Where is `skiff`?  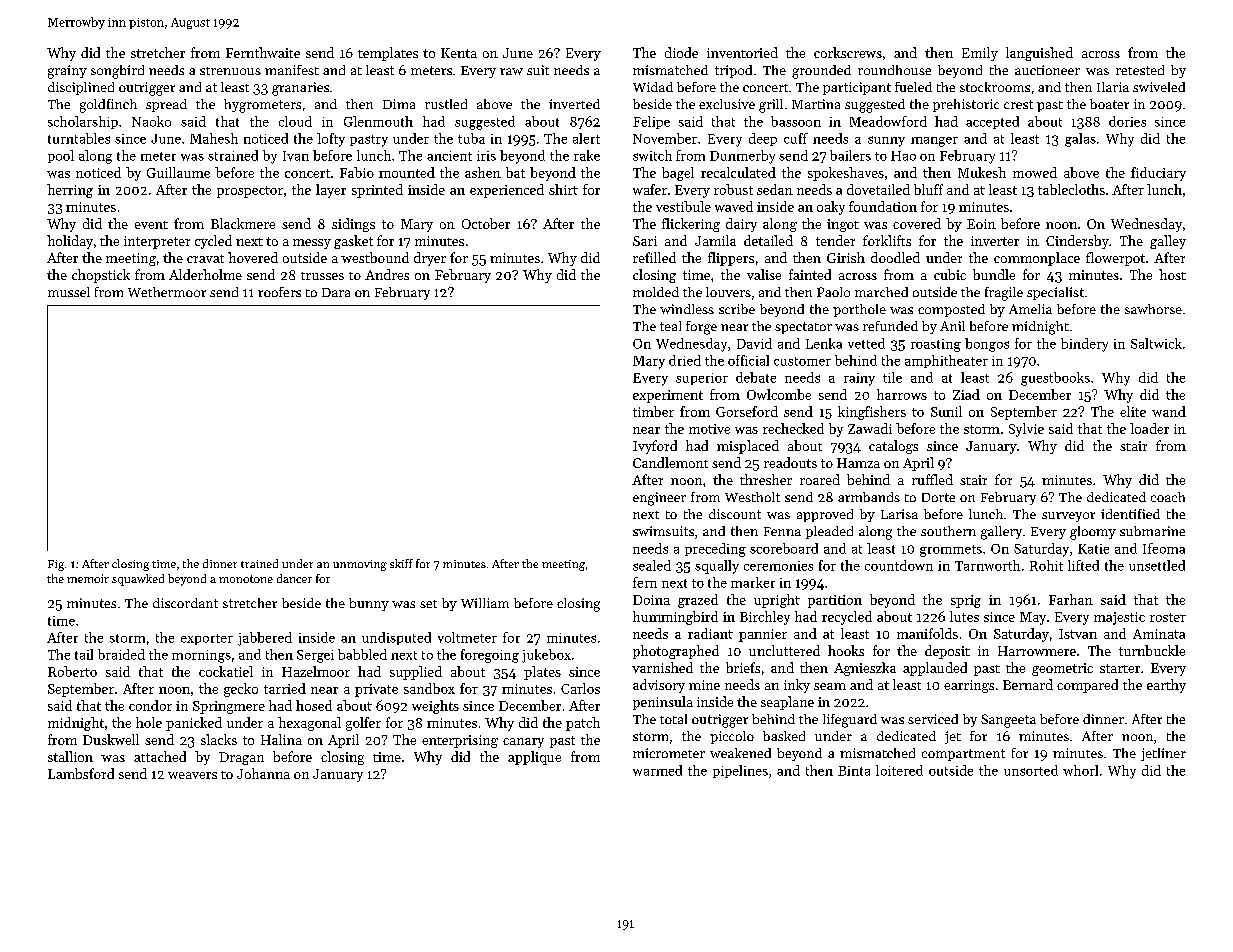
skiff is located at coordinates (401, 563).
